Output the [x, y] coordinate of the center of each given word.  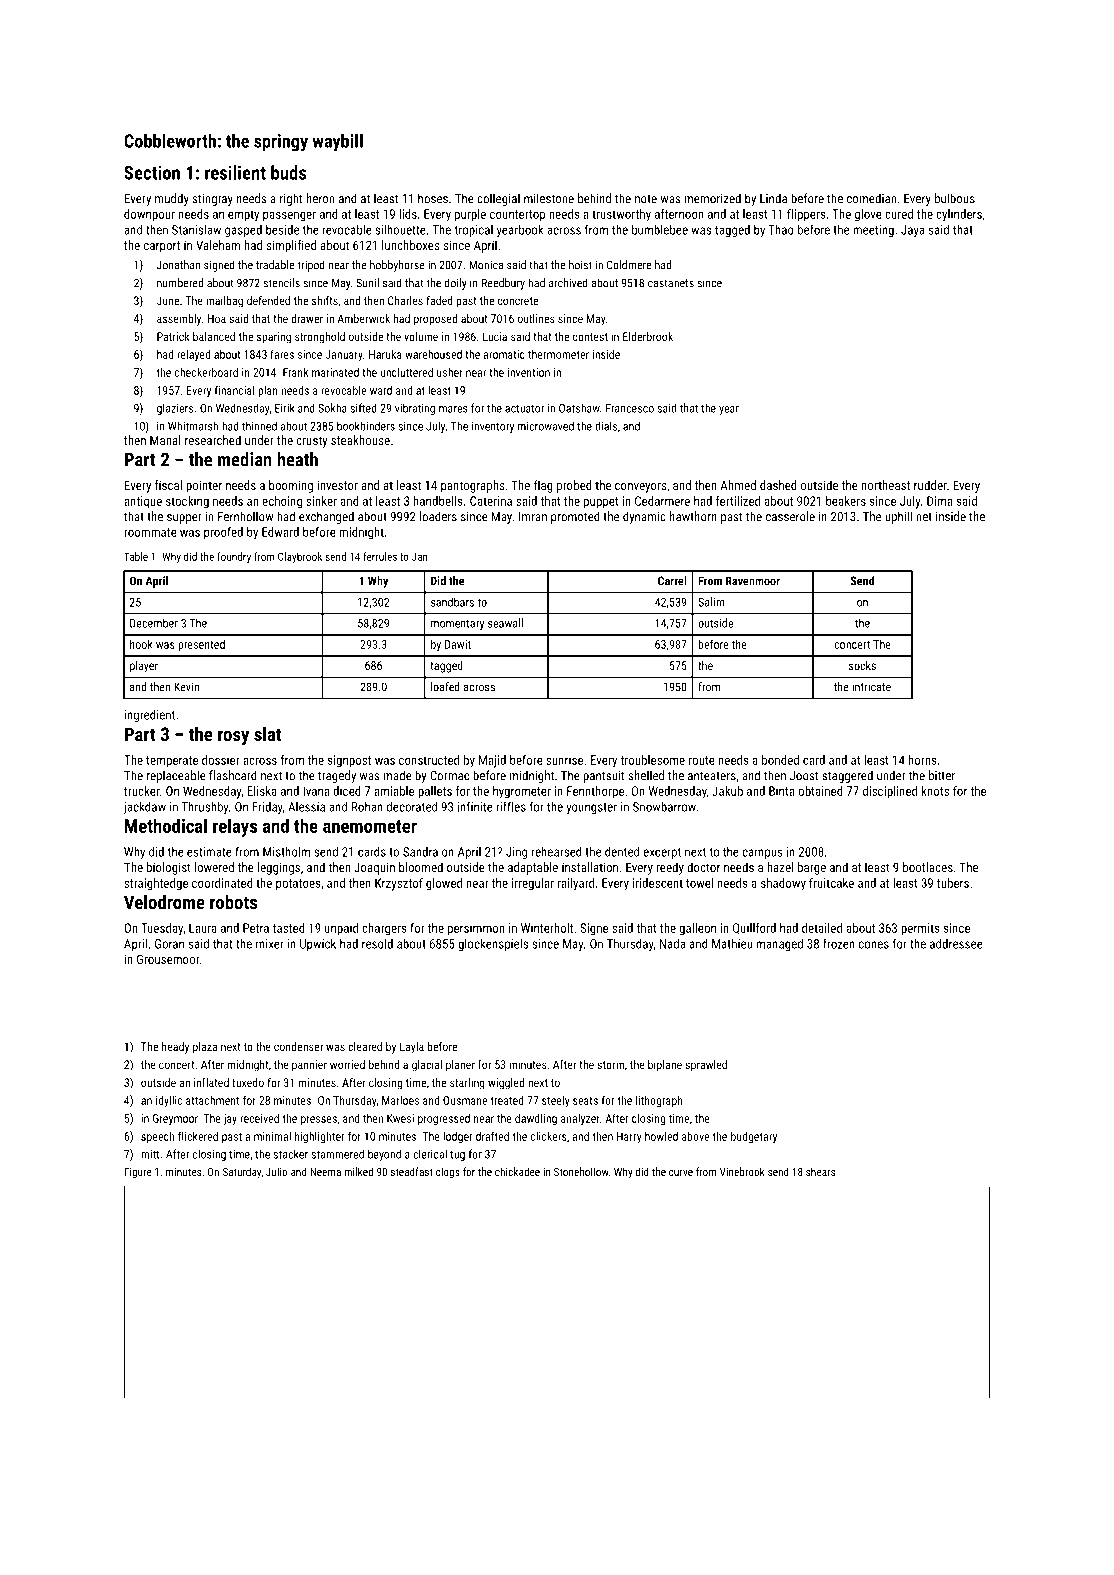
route [702, 760]
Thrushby [204, 808]
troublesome [652, 760]
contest [590, 337]
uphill [898, 517]
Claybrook [300, 557]
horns [923, 760]
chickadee [517, 1171]
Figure [138, 1173]
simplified [291, 246]
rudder [930, 485]
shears [820, 1171]
